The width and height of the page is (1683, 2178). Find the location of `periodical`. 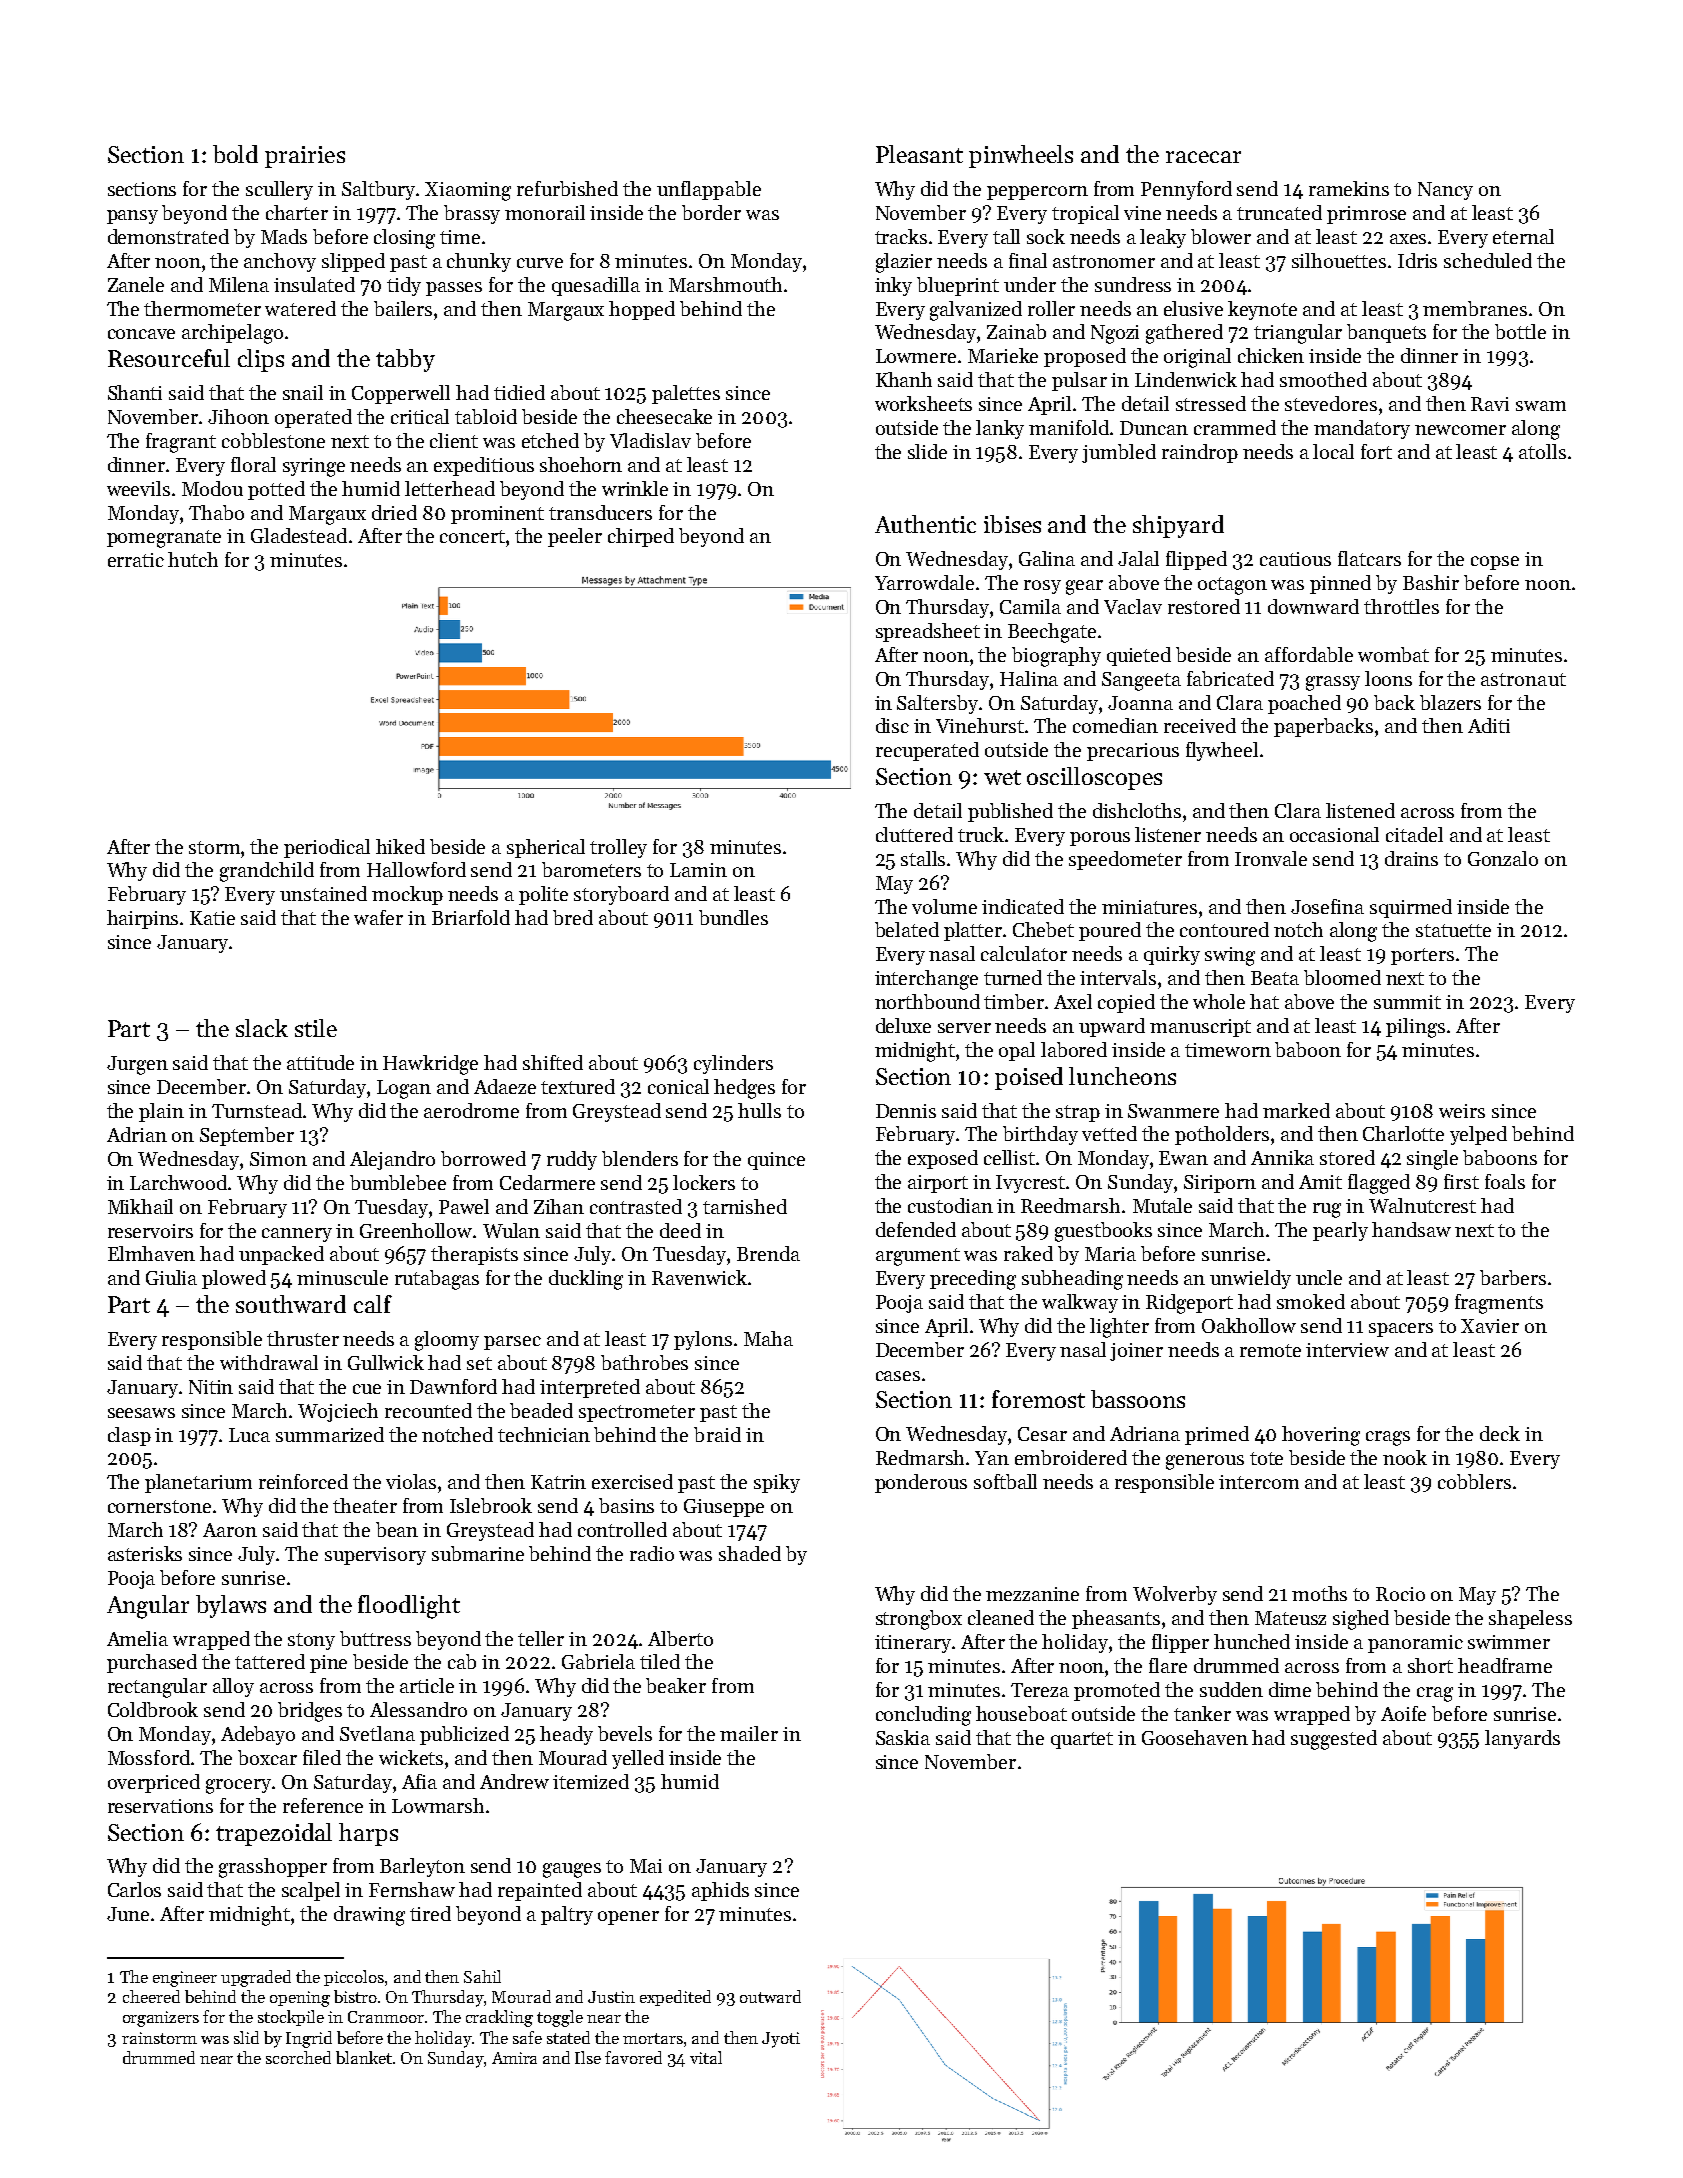

periodical is located at coordinates (327, 848).
